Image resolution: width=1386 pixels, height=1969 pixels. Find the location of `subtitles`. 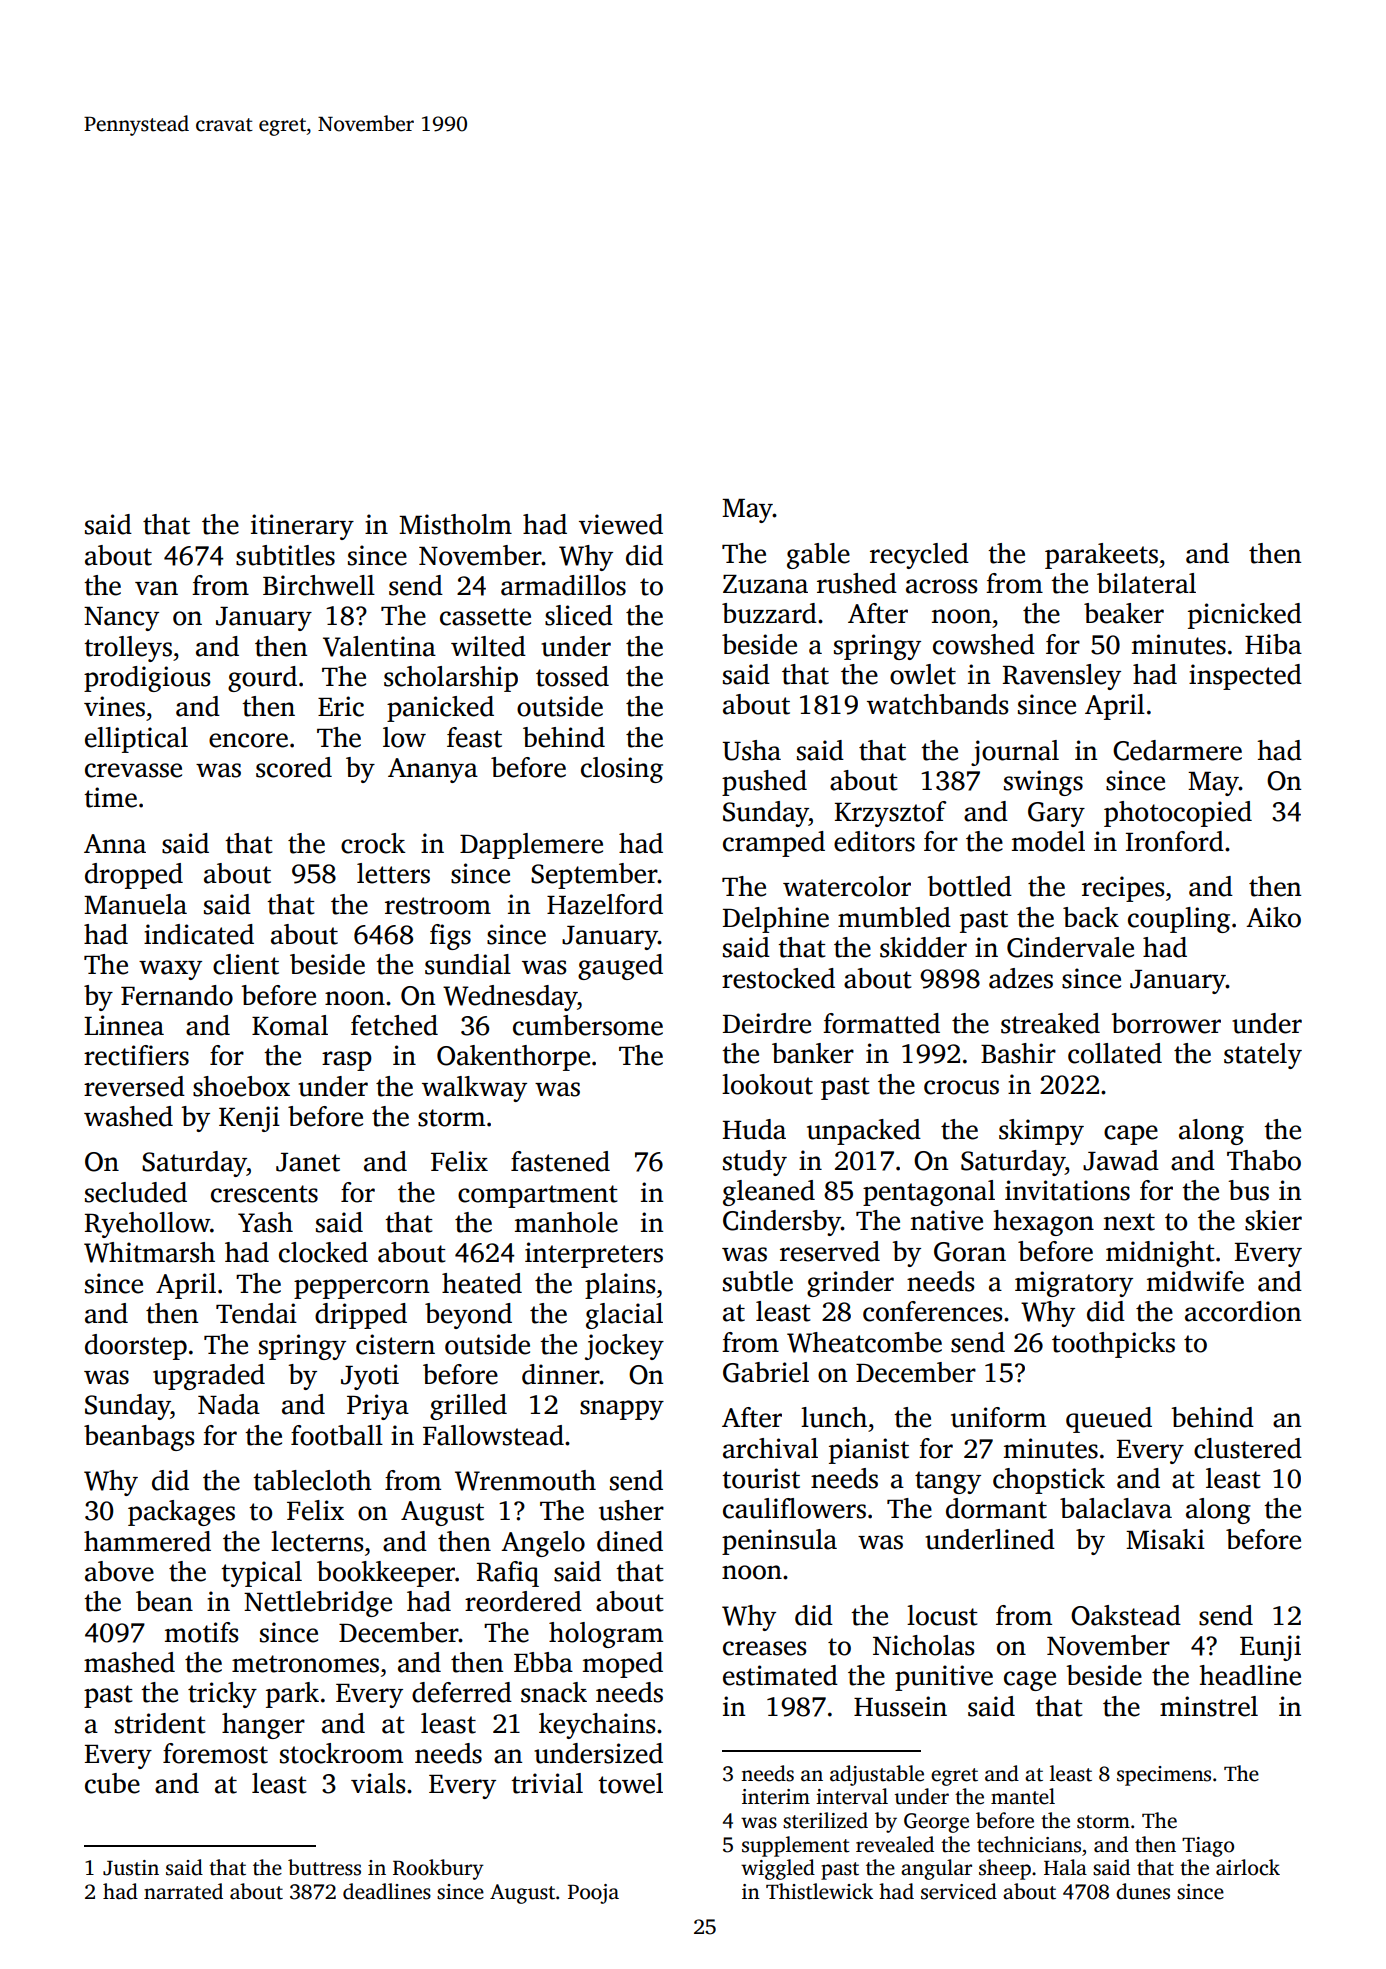

subtitles is located at coordinates (285, 555).
